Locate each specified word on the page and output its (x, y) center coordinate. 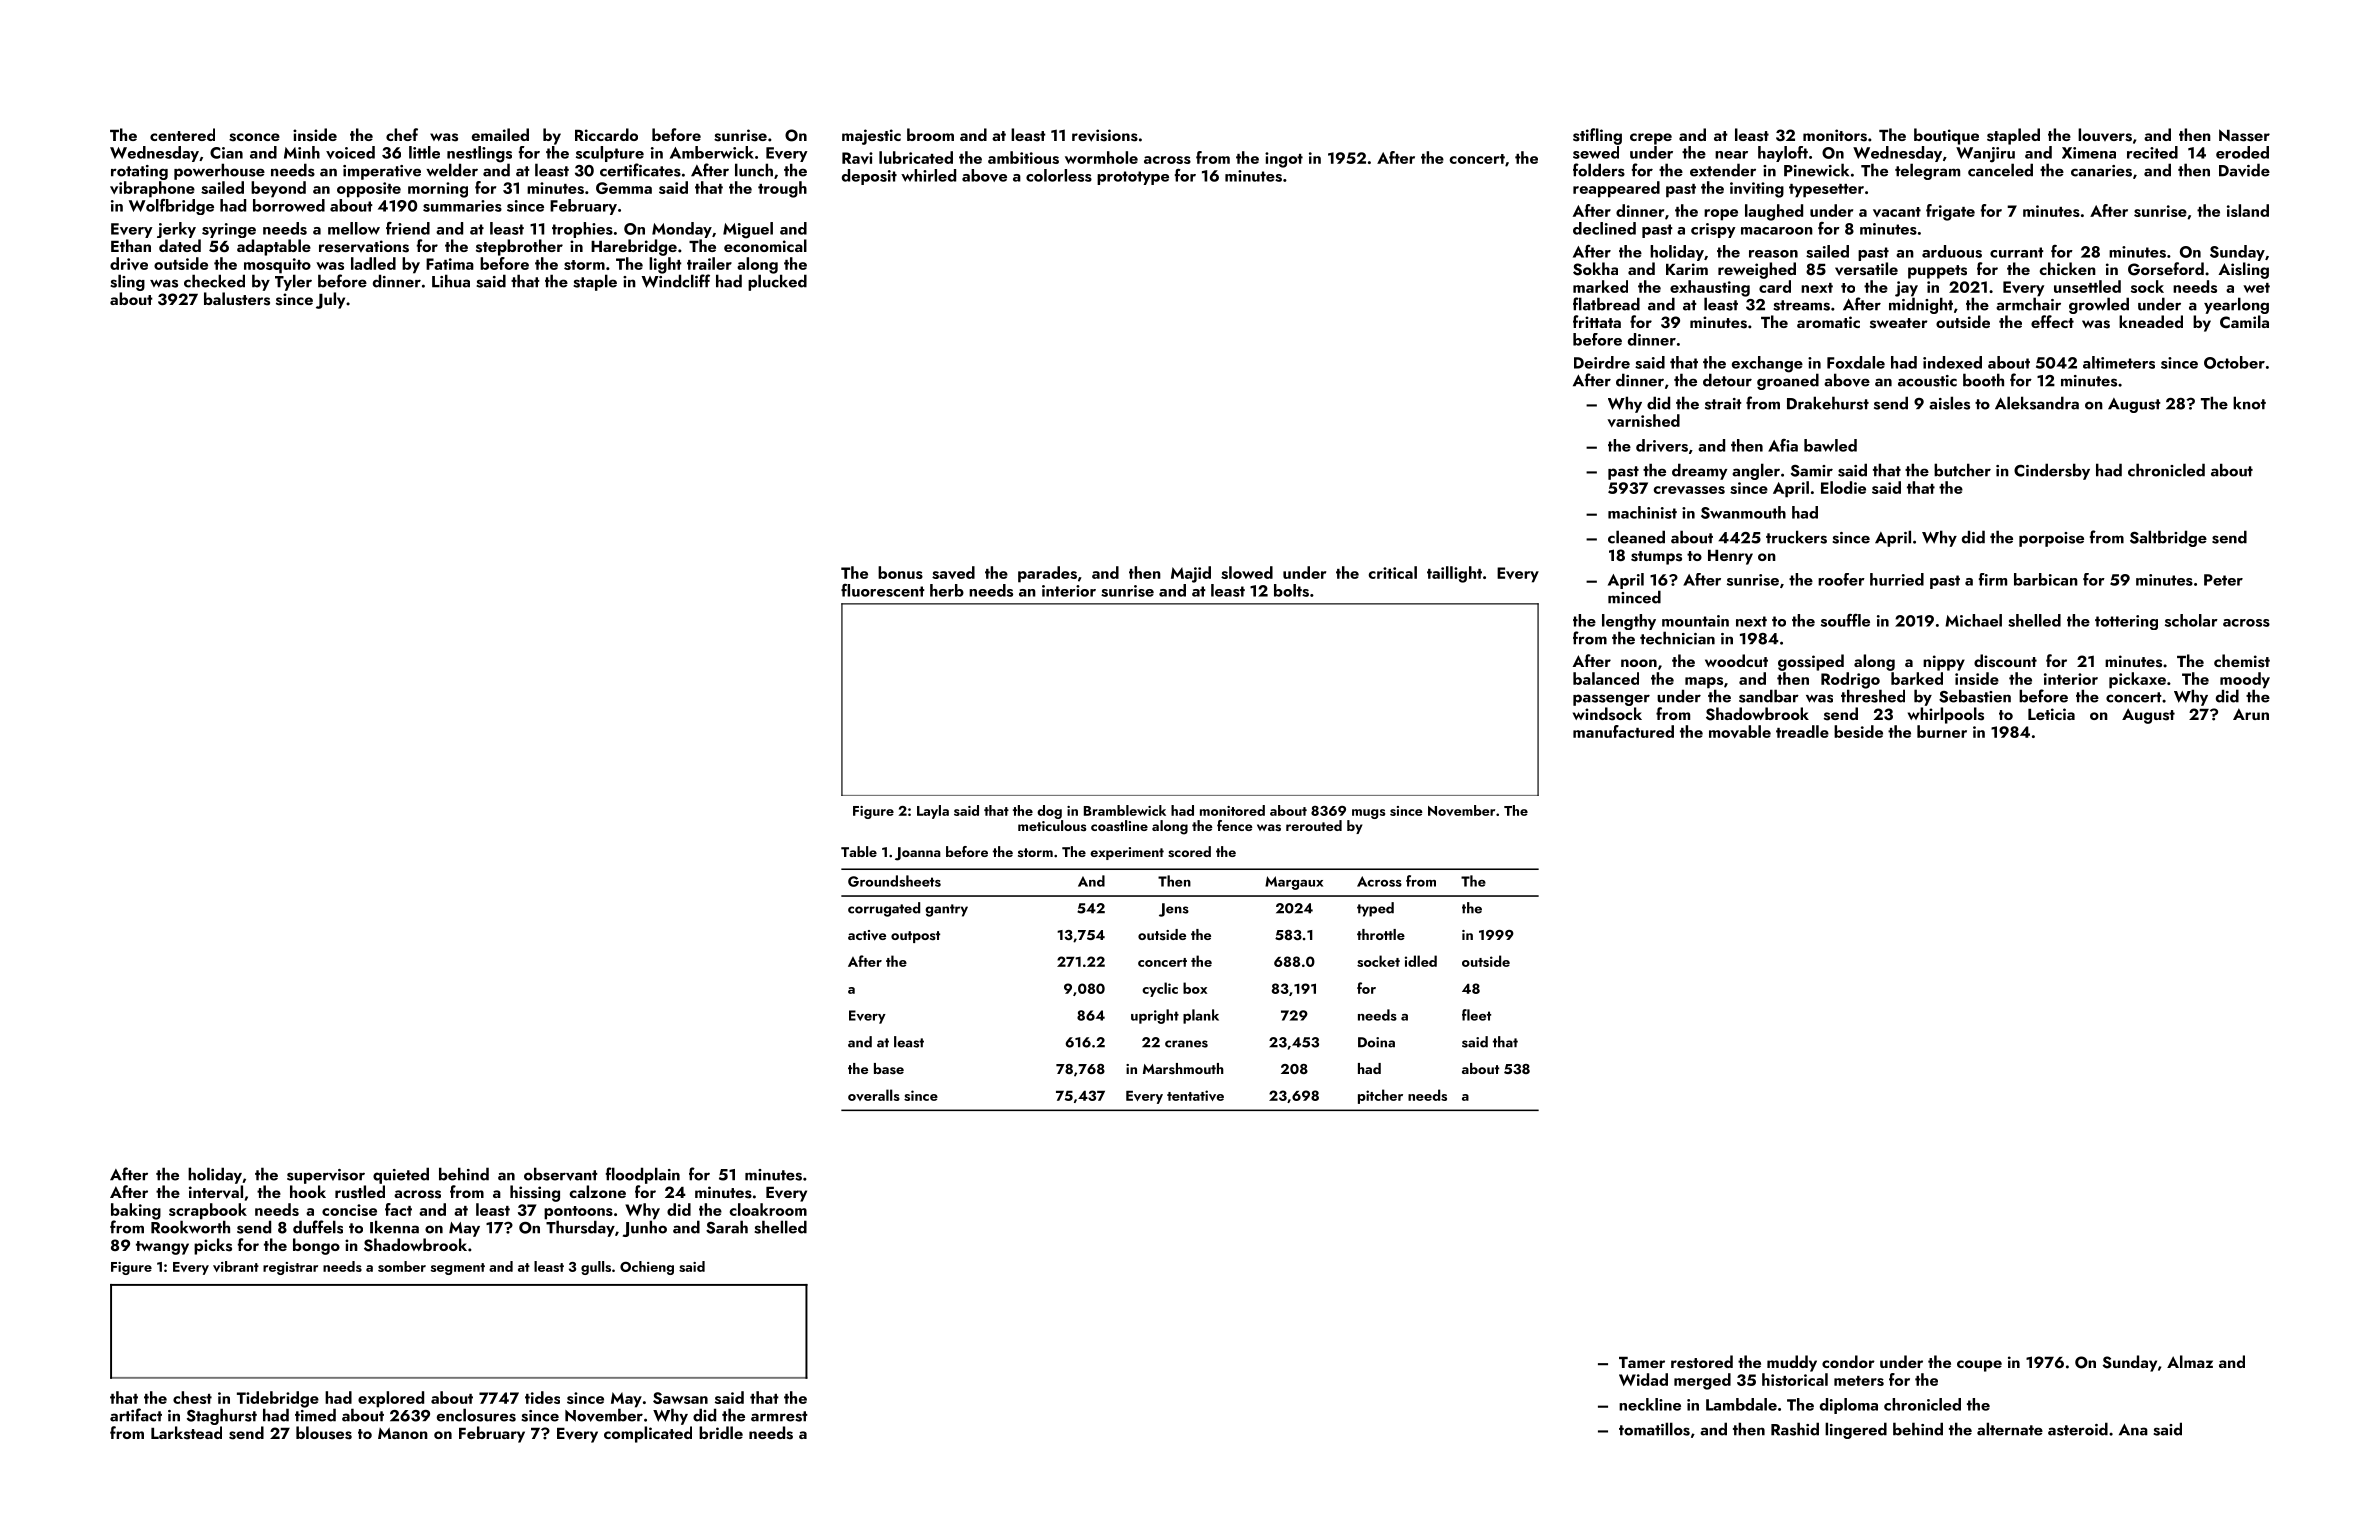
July (330, 300)
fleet (1476, 1015)
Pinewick (1816, 170)
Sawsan (680, 1398)
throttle (1381, 934)
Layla (933, 812)
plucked (777, 282)
